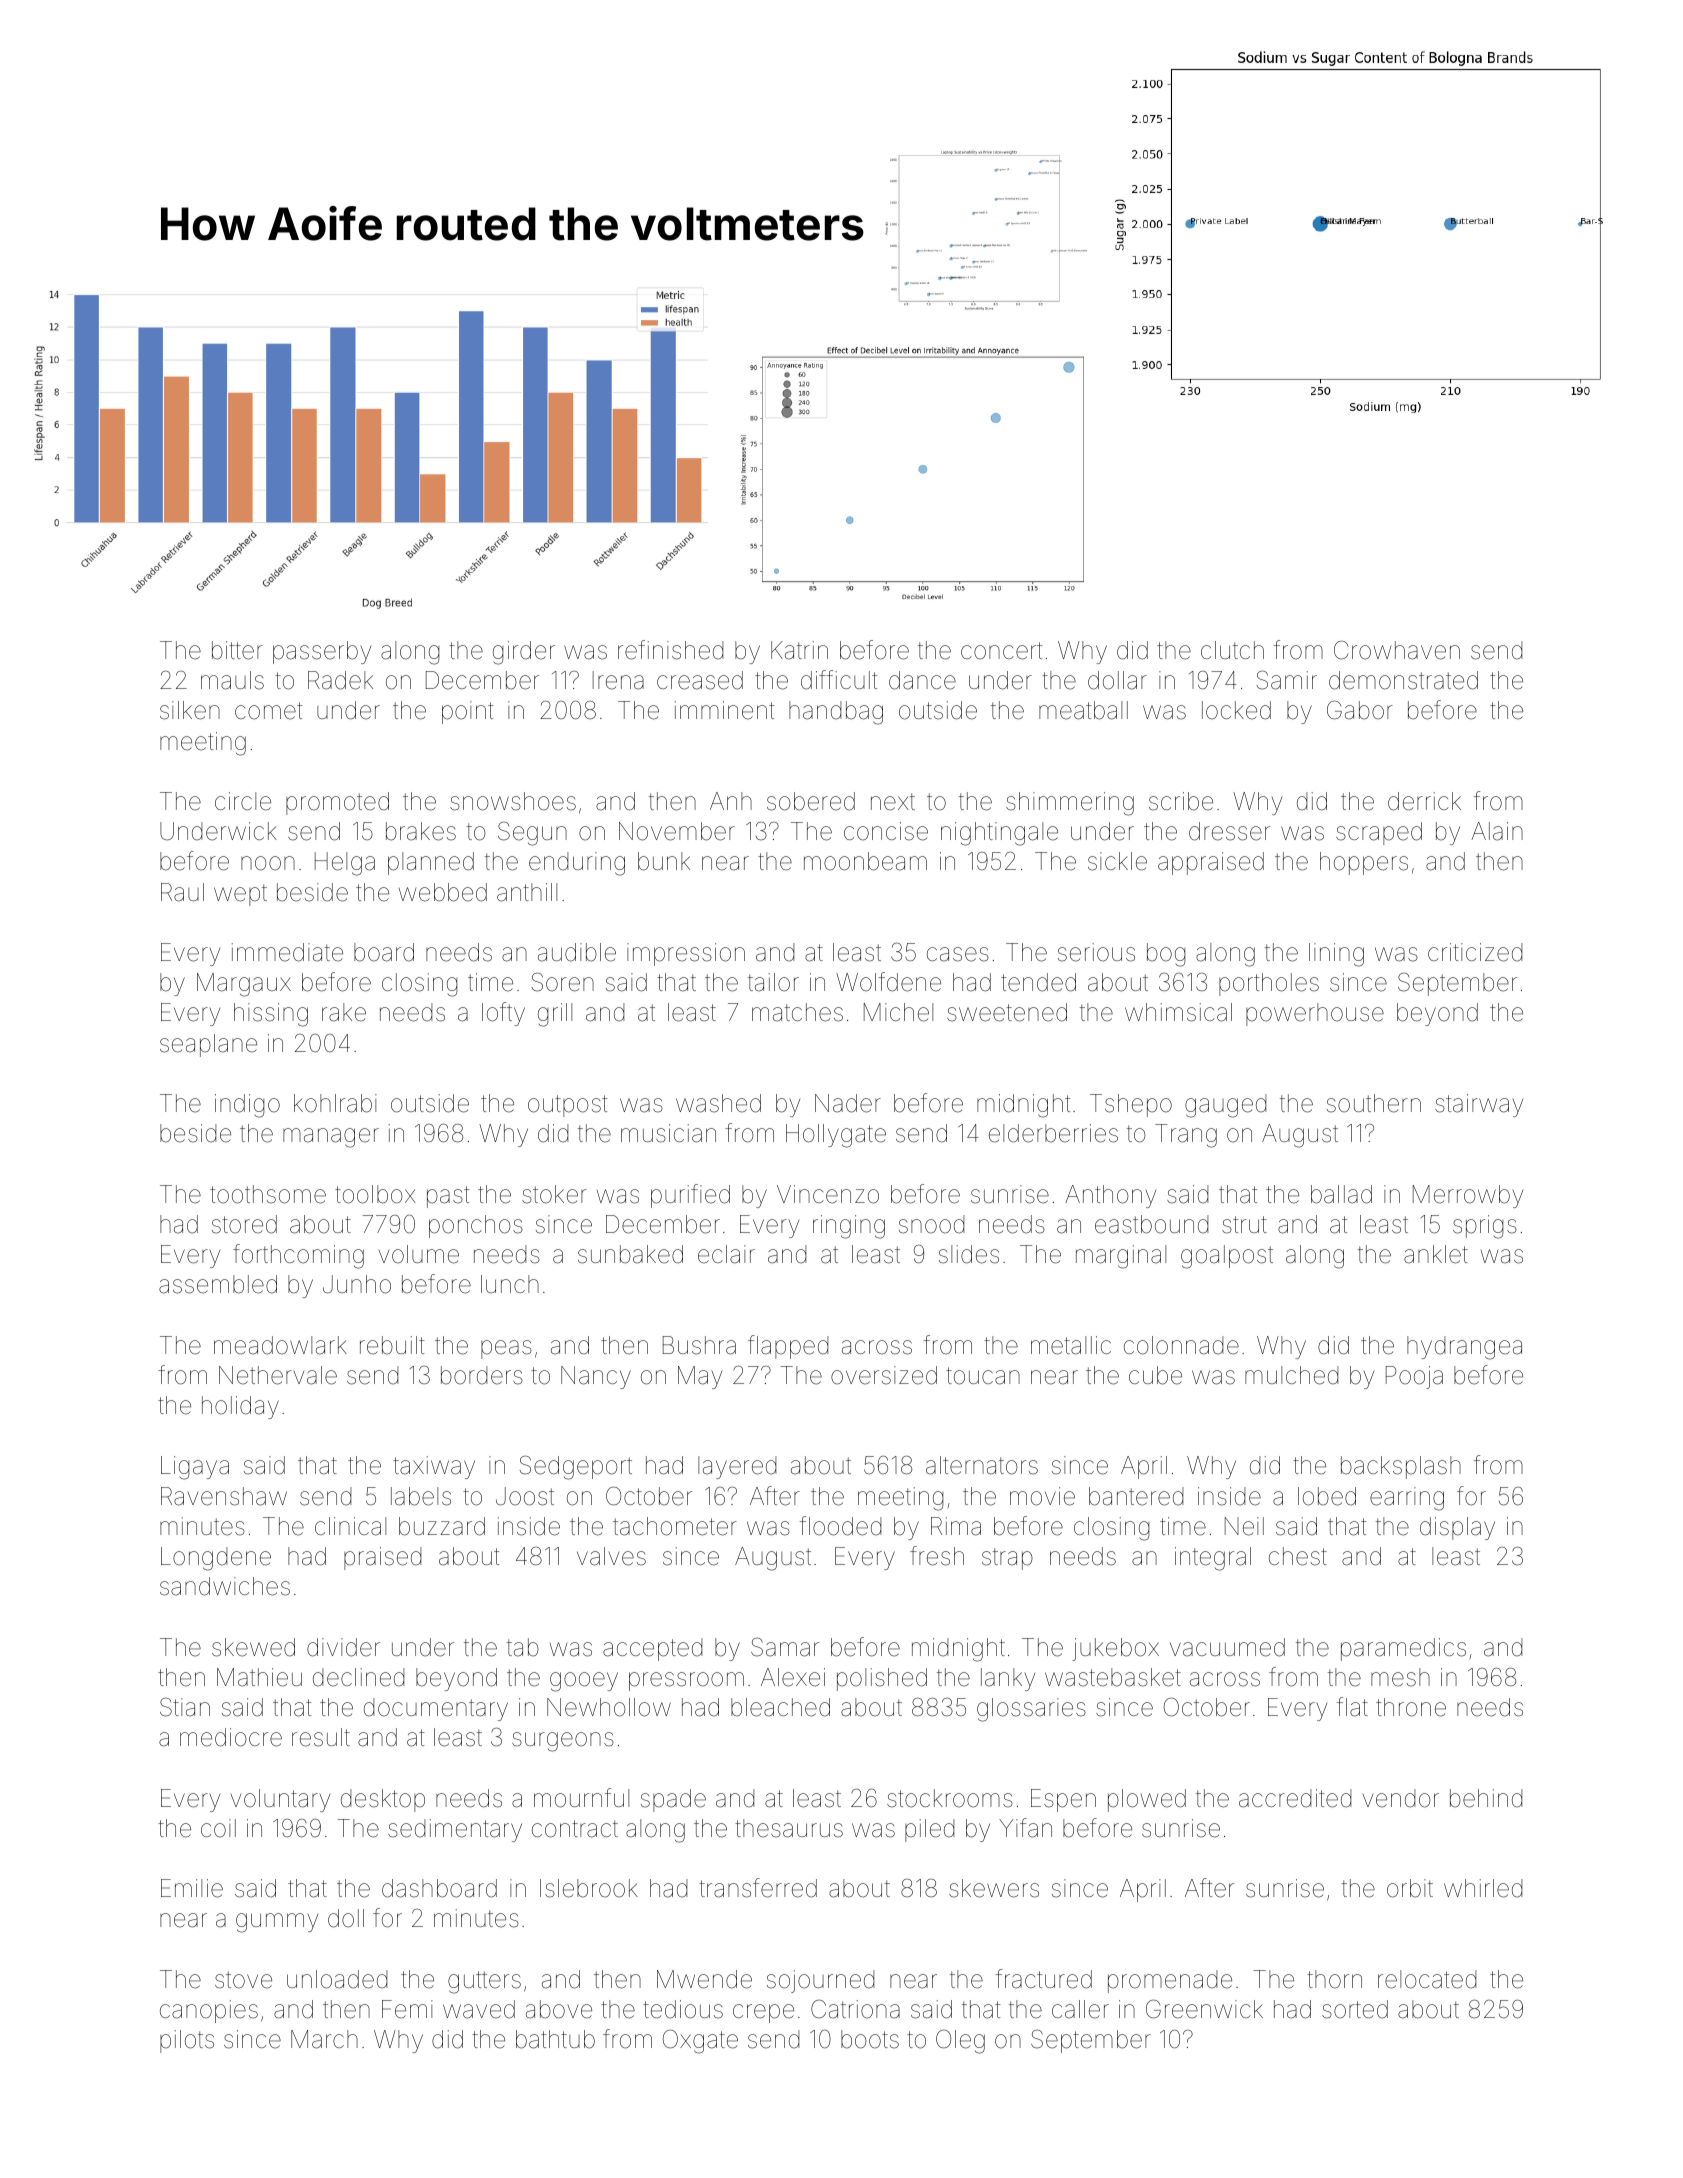  I want to click on stoker, so click(554, 1194).
